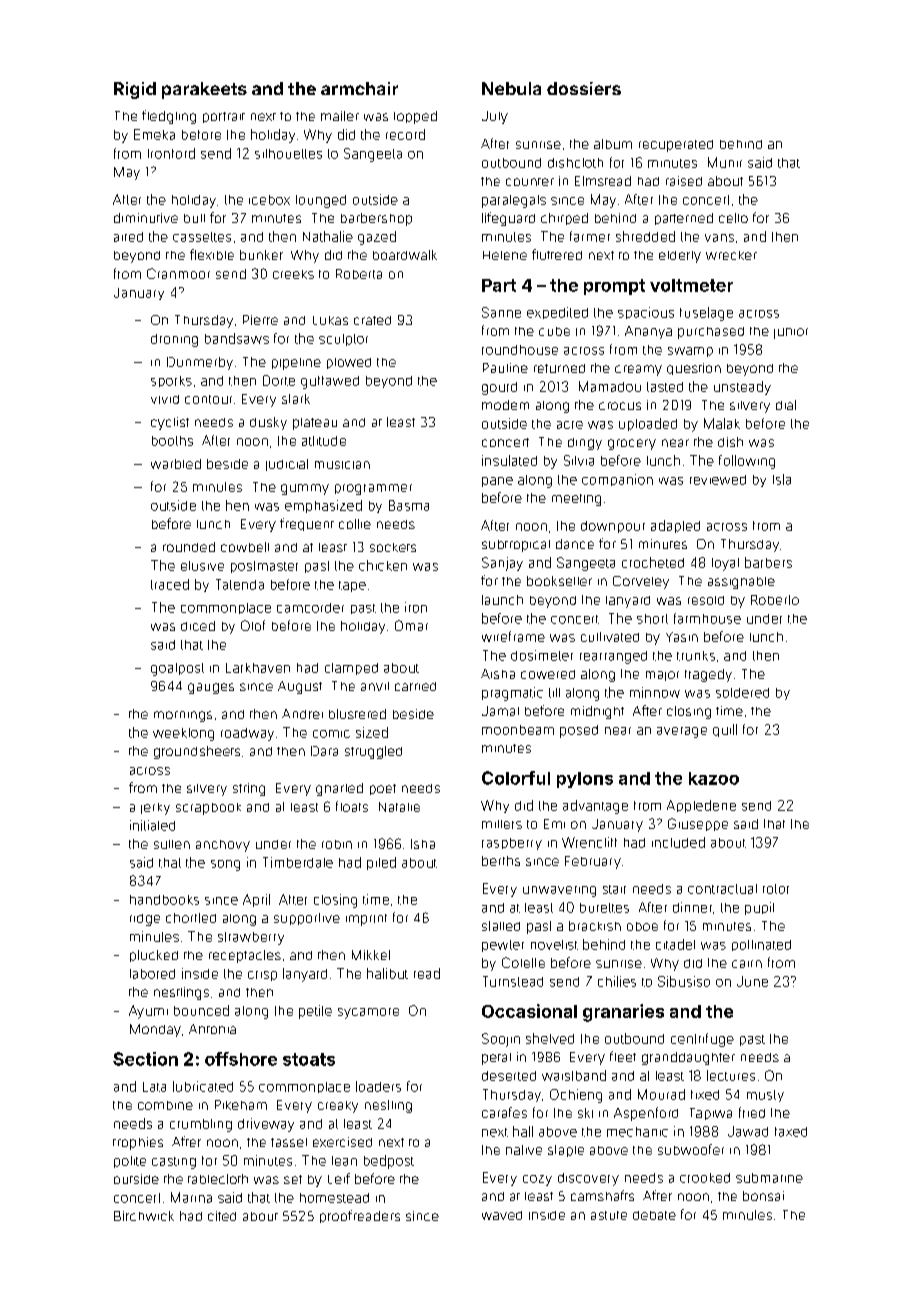 This screenshot has width=924, height=1308. I want to click on granddaughter, so click(688, 1058).
